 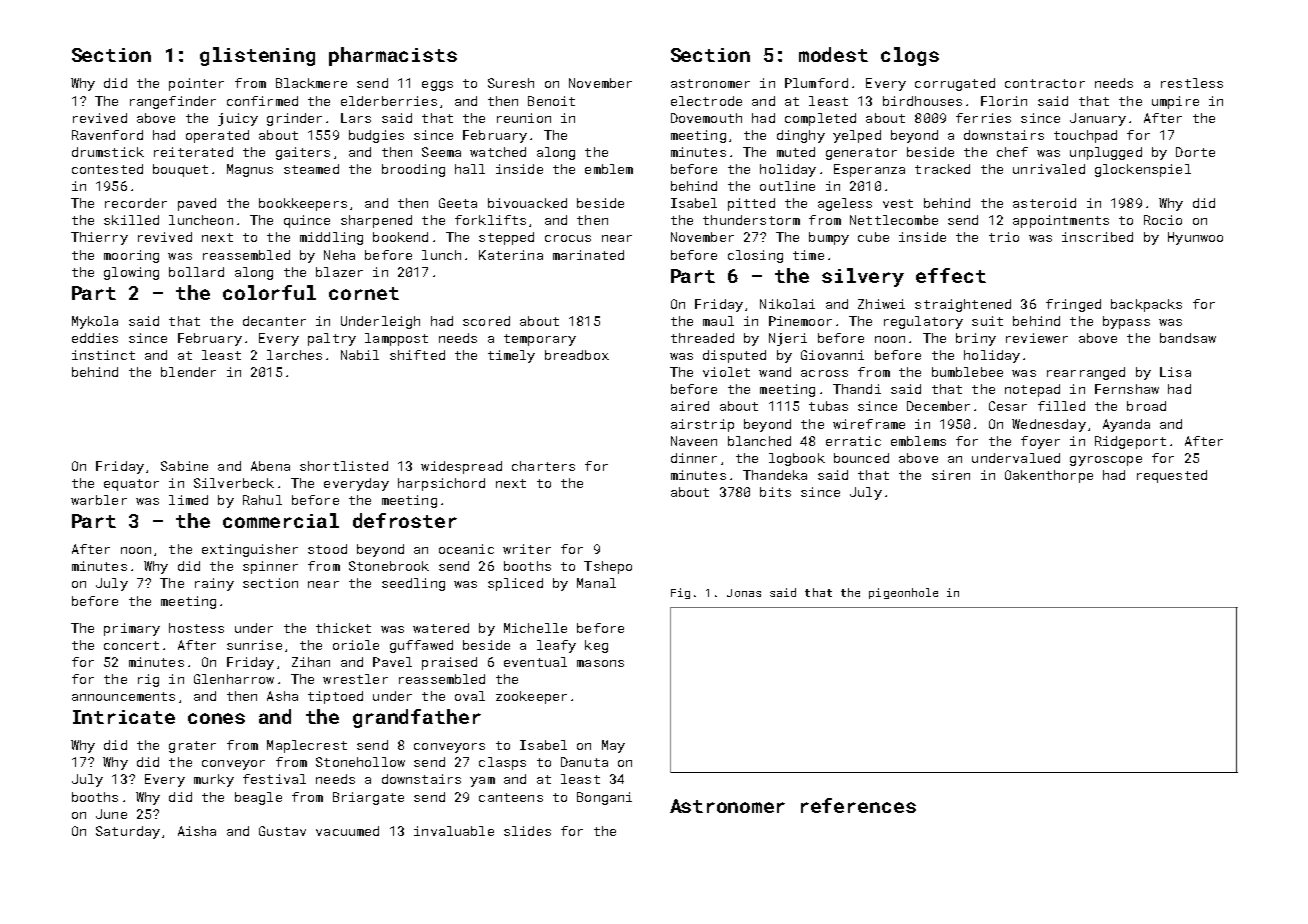 What do you see at coordinates (596, 646) in the screenshot?
I see `keg` at bounding box center [596, 646].
